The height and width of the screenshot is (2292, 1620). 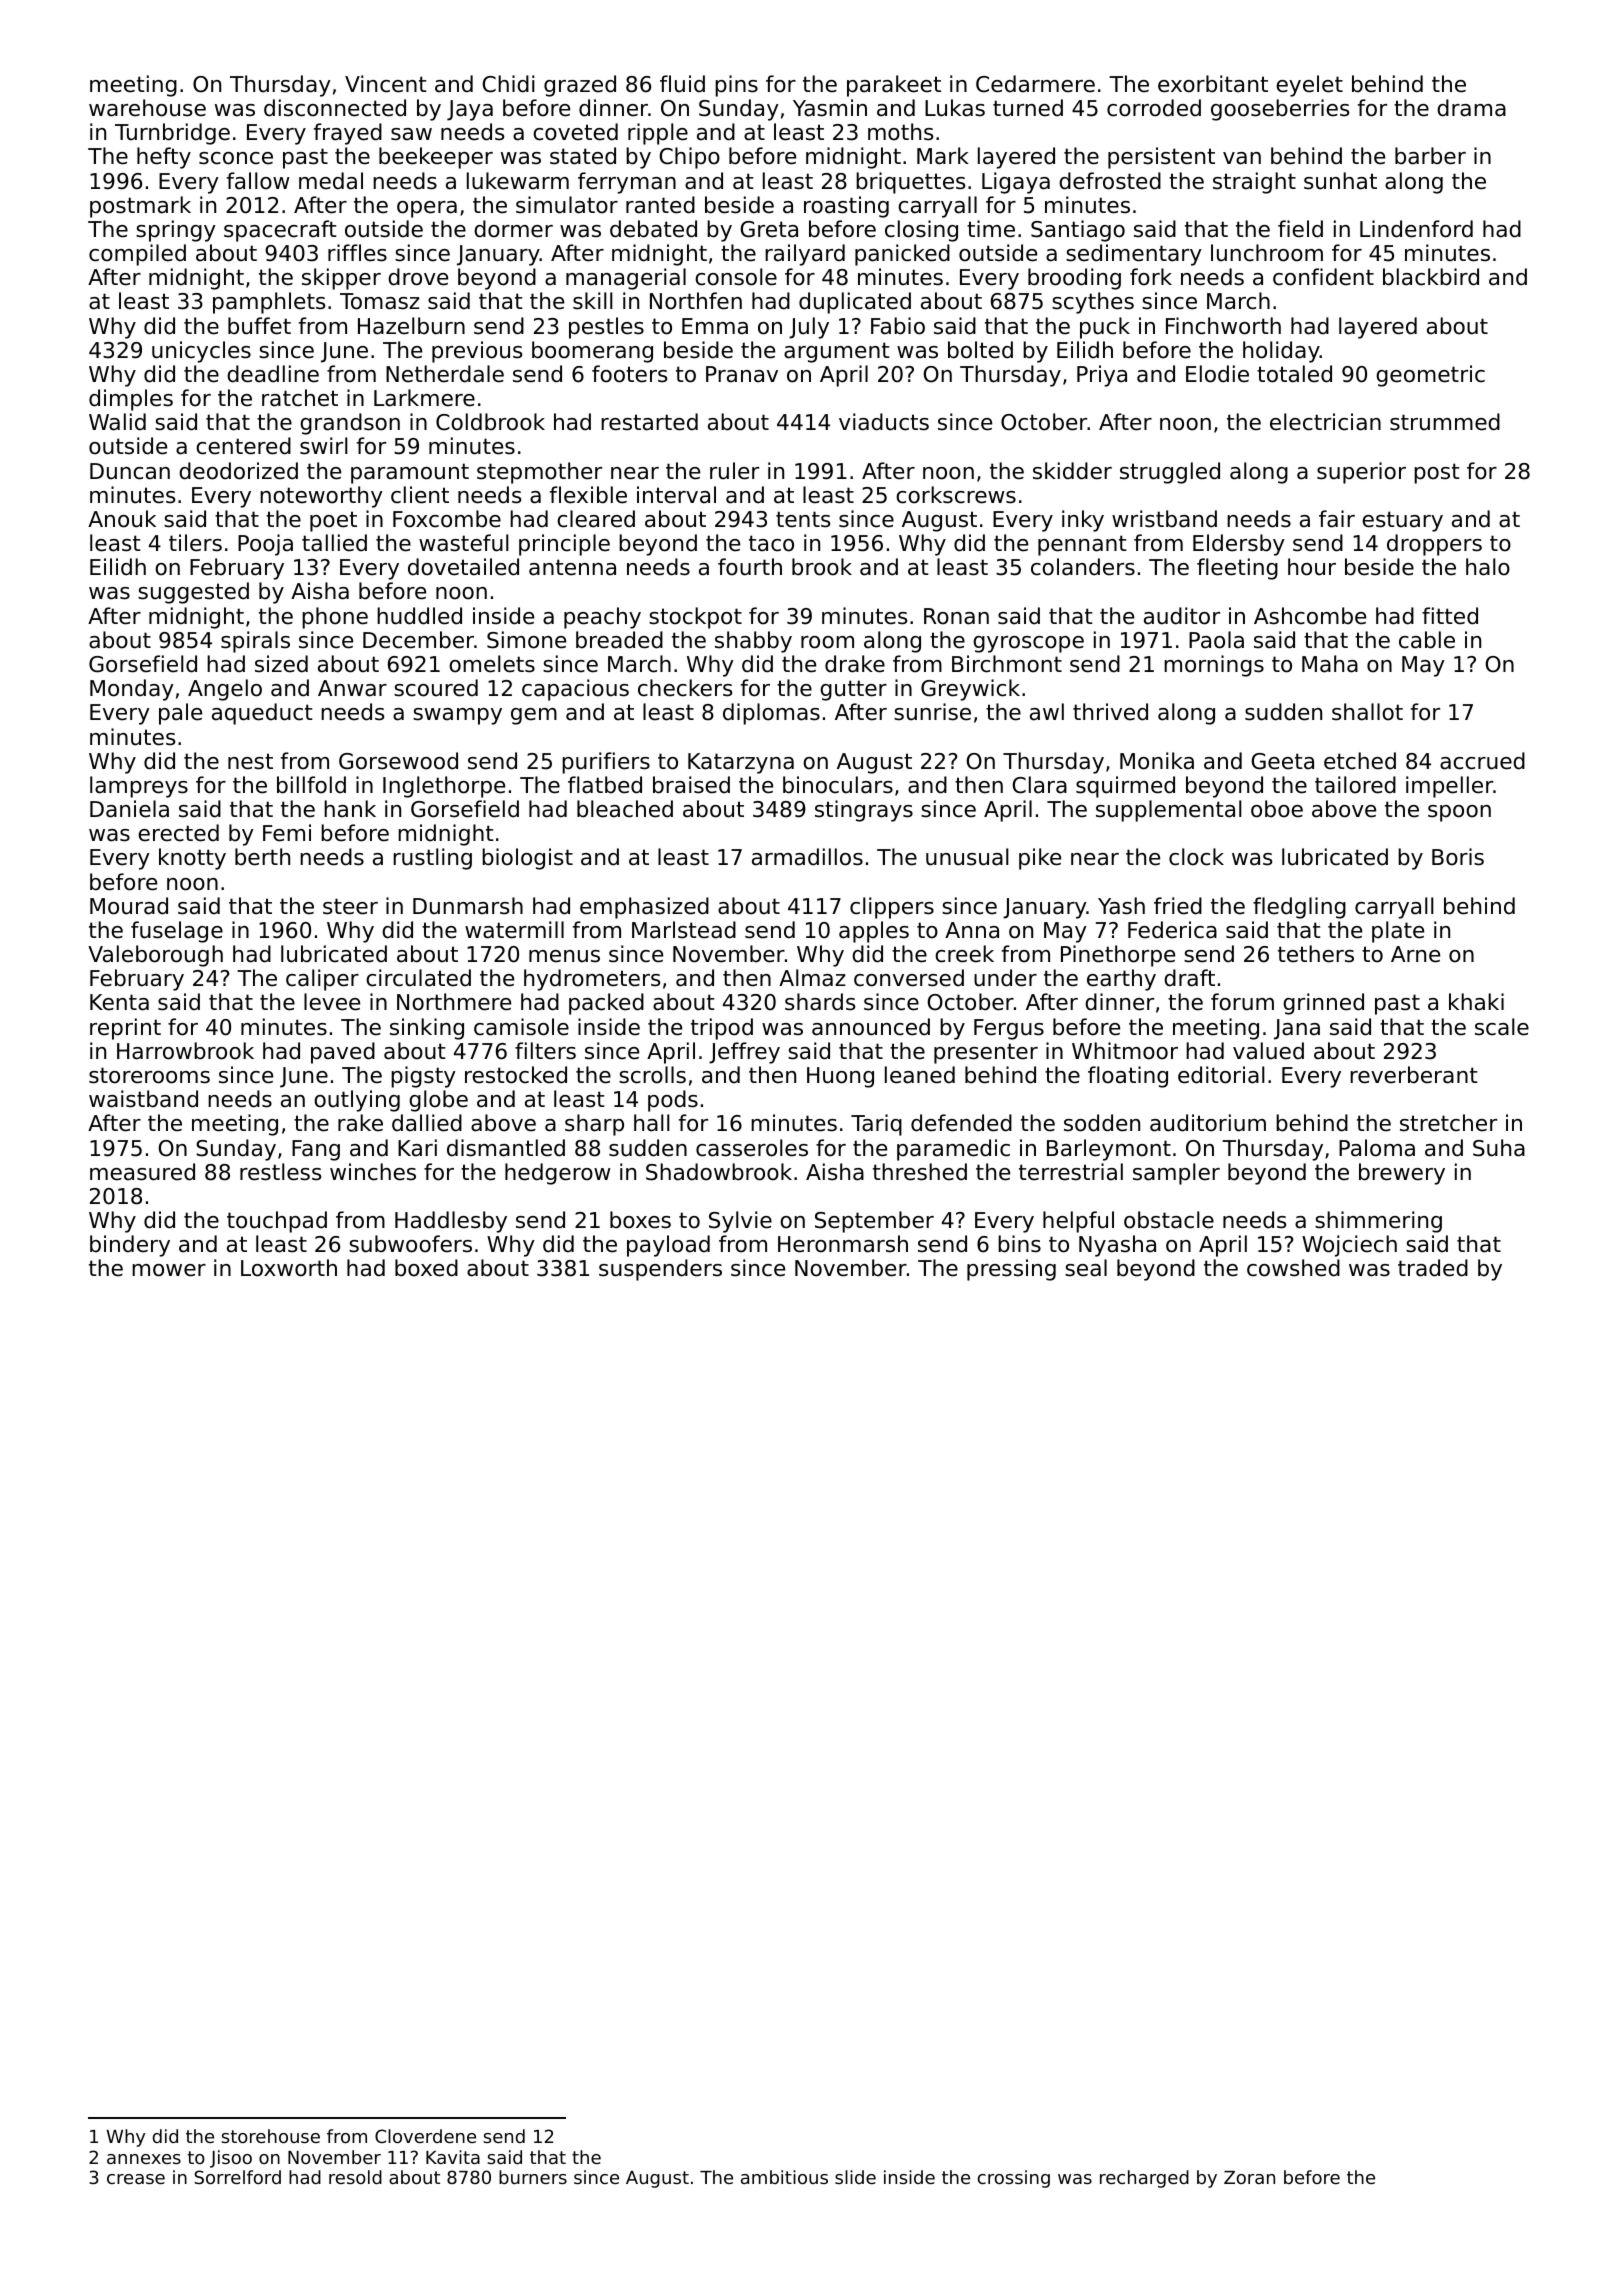 What do you see at coordinates (425, 2136) in the screenshot?
I see `Cloverdene` at bounding box center [425, 2136].
